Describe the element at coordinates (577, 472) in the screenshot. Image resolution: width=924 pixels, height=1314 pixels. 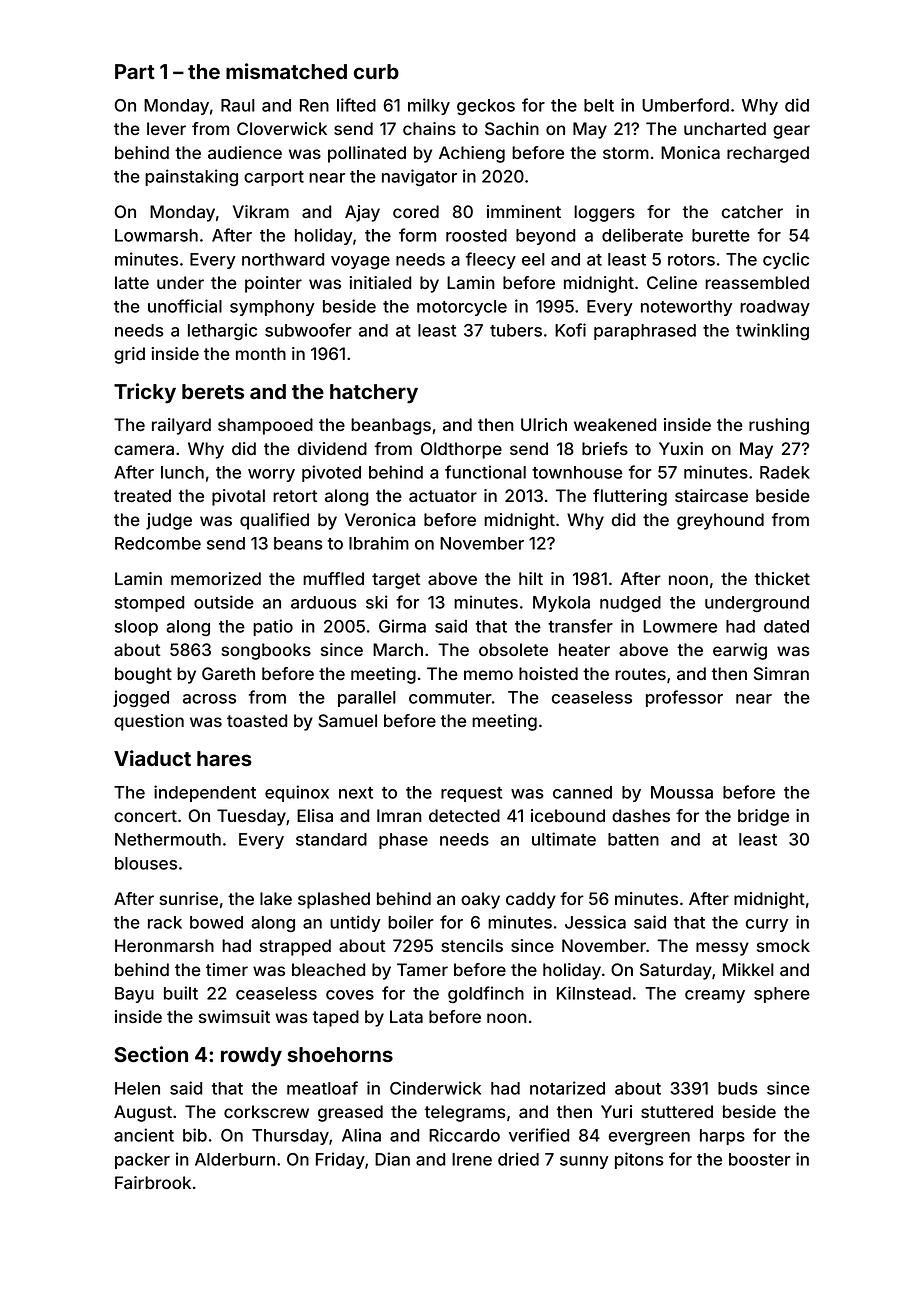
I see `townhouse` at that location.
